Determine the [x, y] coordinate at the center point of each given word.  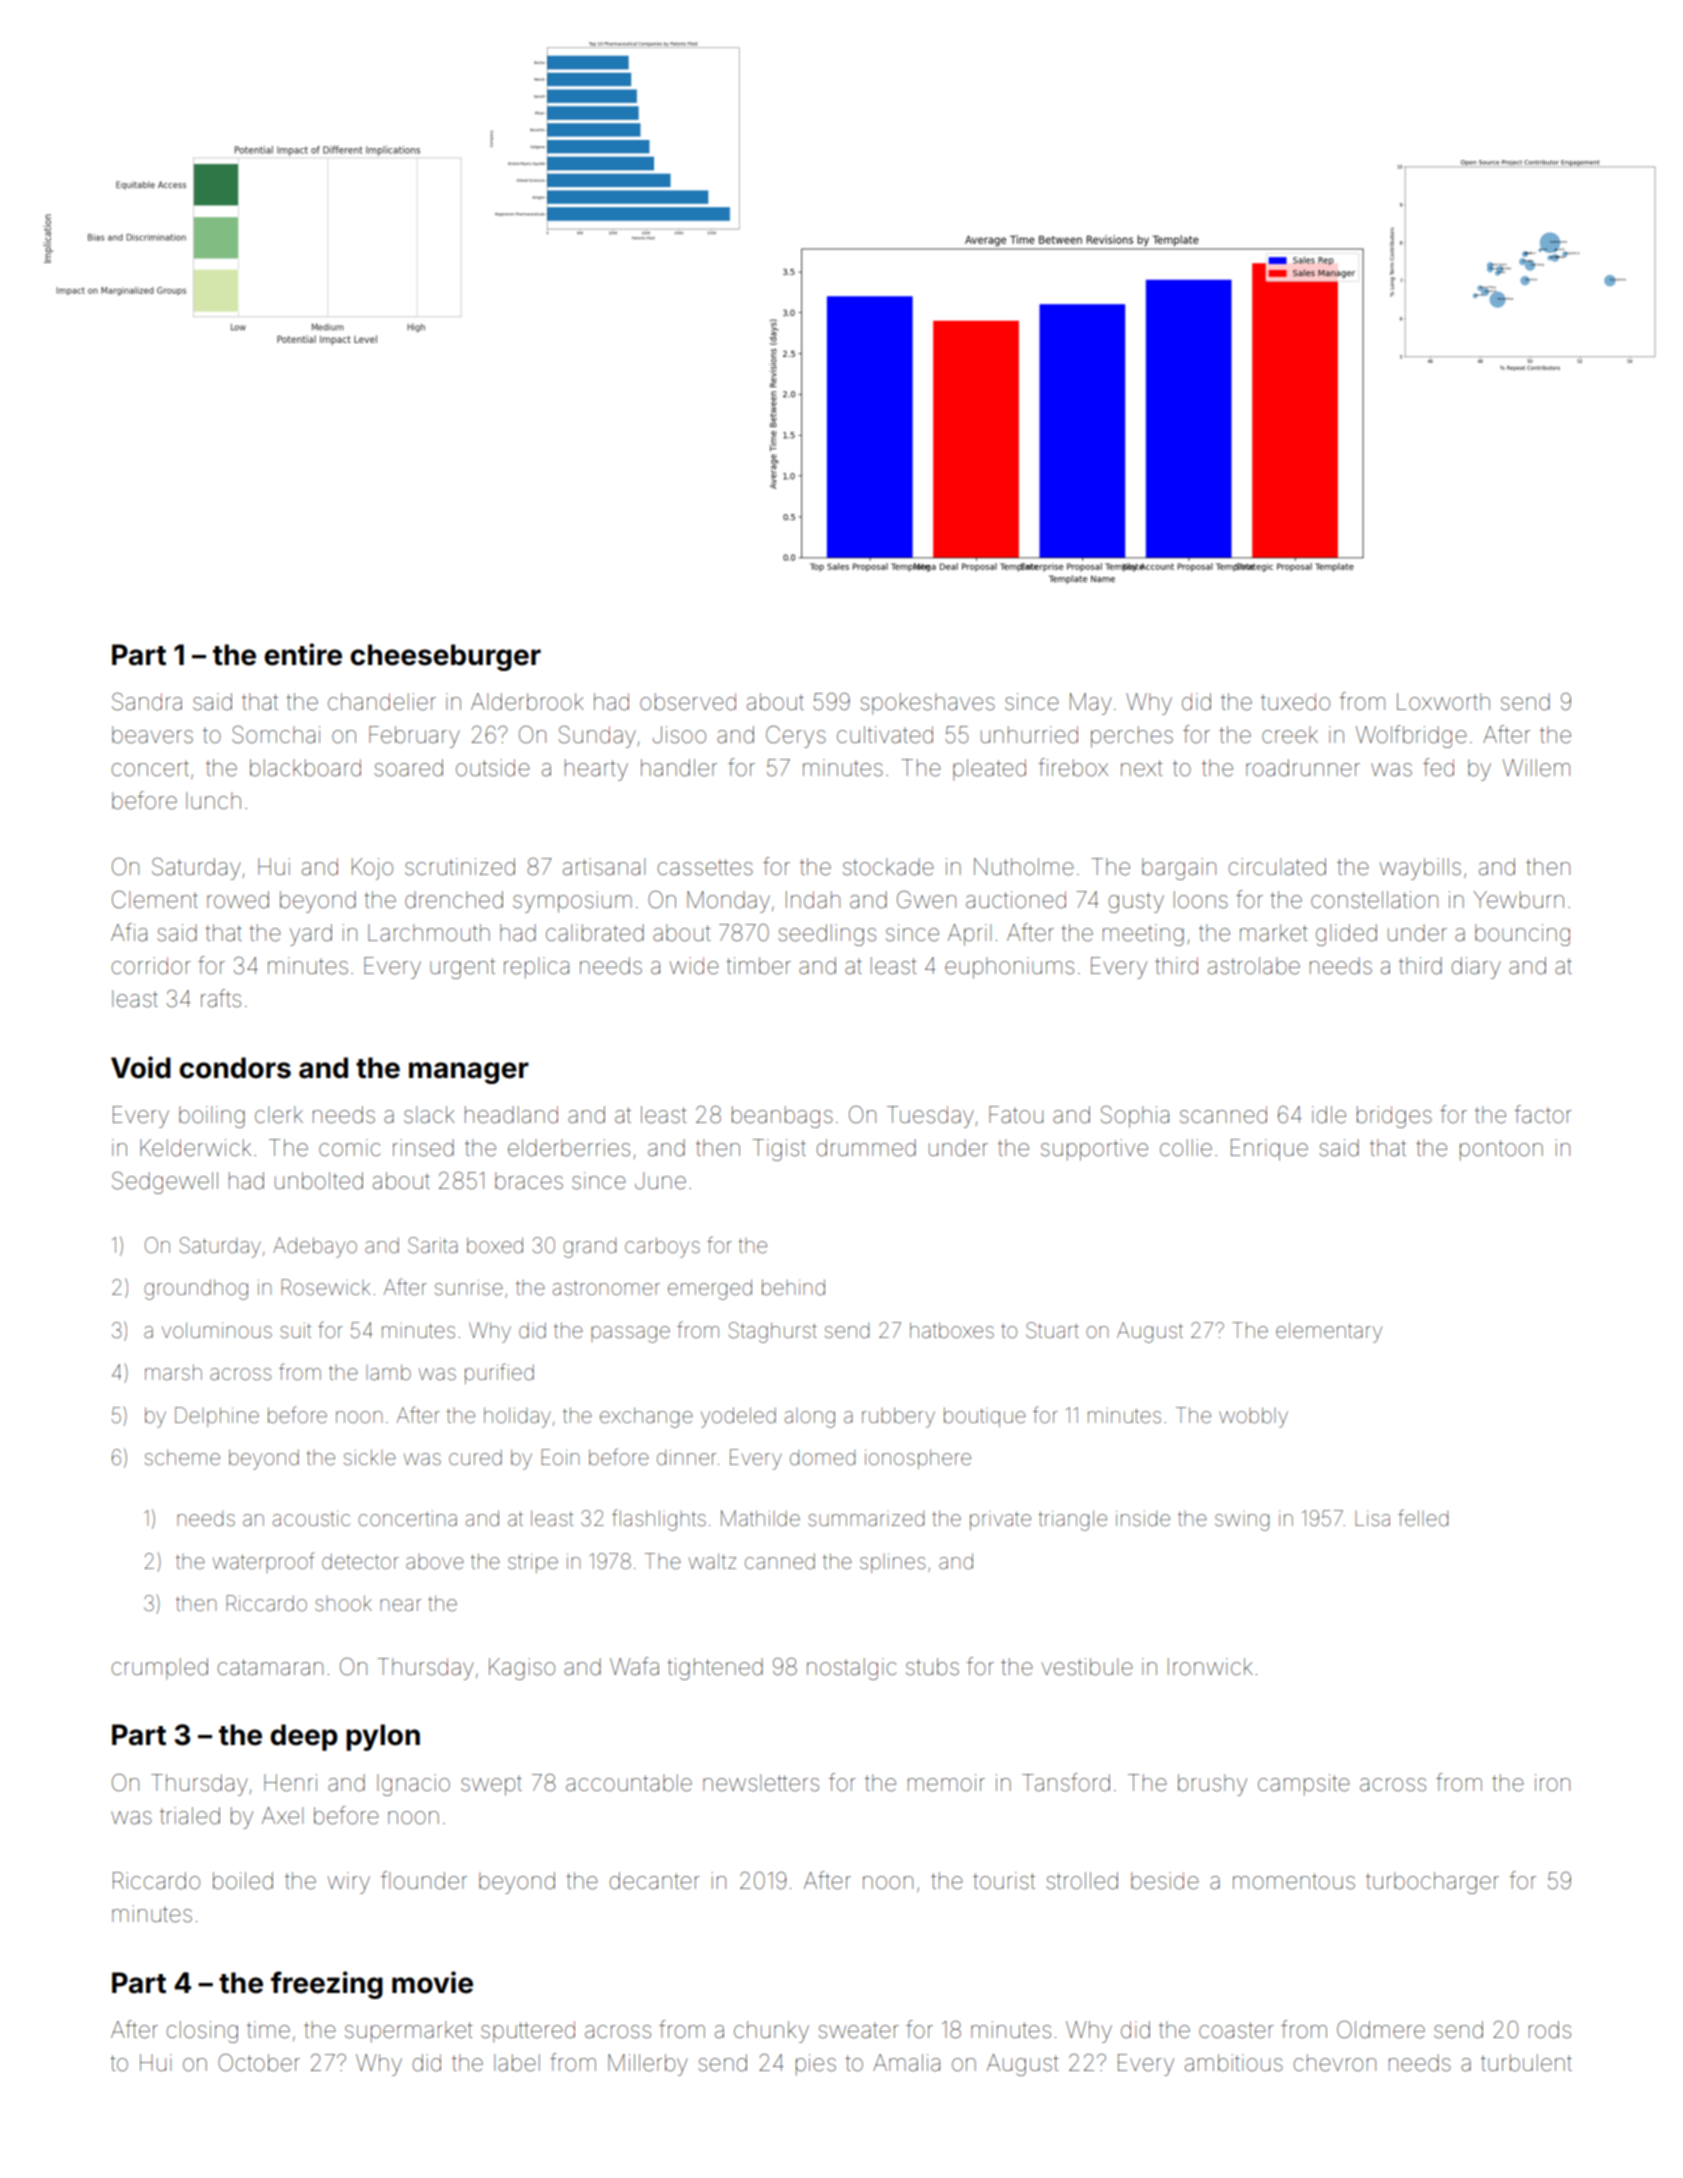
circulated [1277, 867]
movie [432, 1982]
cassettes [705, 867]
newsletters [761, 1783]
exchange [646, 1417]
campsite [1304, 1785]
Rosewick [325, 1287]
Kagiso [522, 1669]
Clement [155, 900]
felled [1423, 1518]
